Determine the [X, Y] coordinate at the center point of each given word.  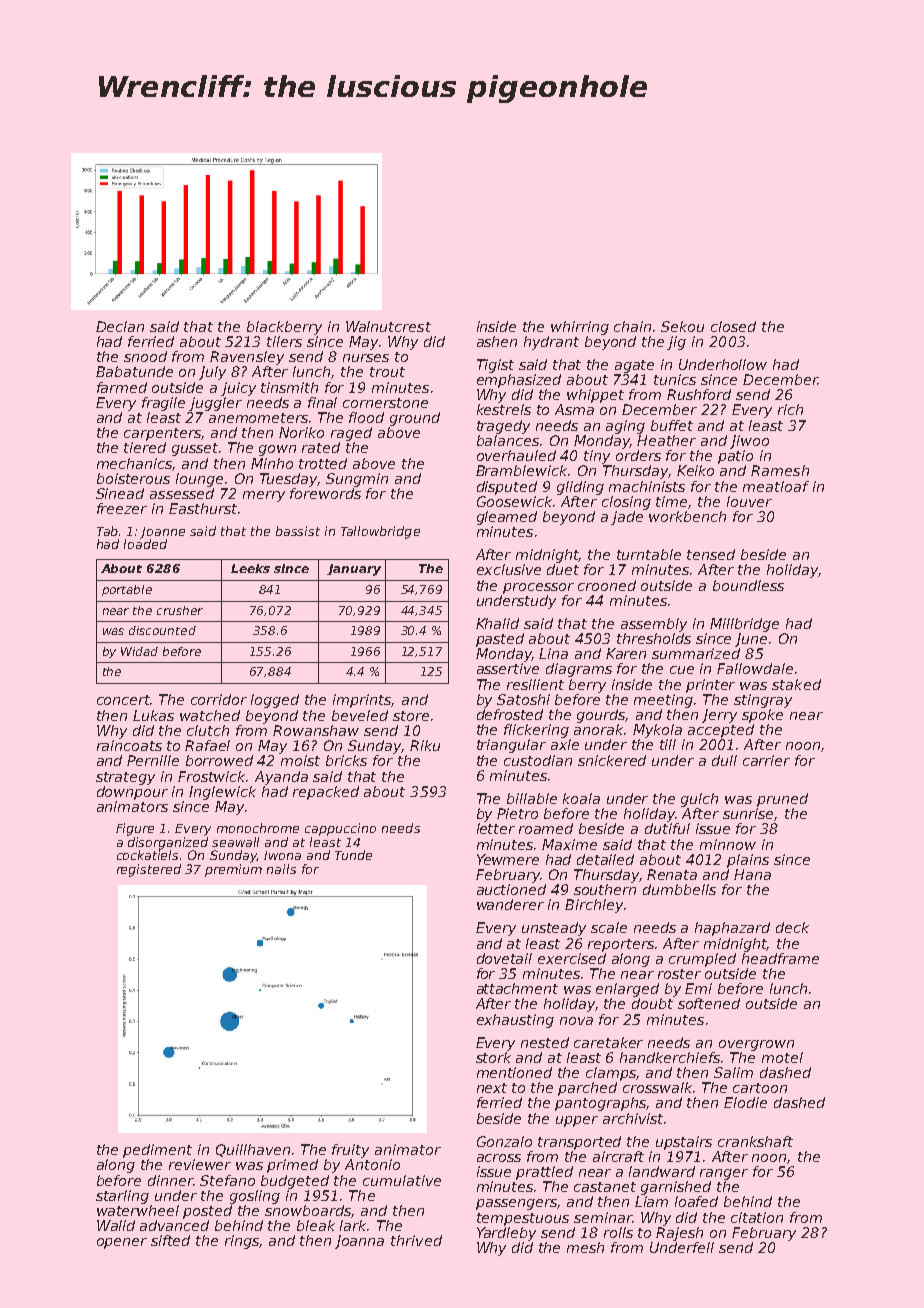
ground [415, 419]
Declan [120, 326]
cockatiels [147, 855]
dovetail [504, 958]
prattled [544, 1173]
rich [790, 409]
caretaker [608, 1042]
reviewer [200, 1164]
